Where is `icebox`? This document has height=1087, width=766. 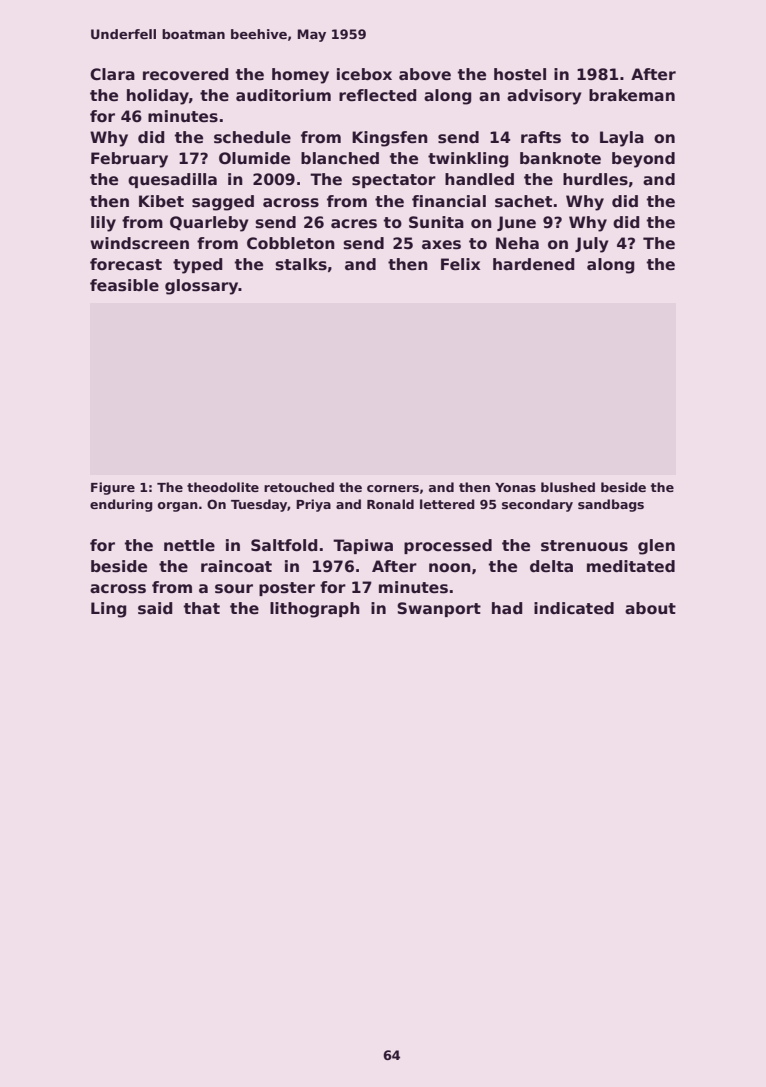
icebox is located at coordinates (364, 74).
